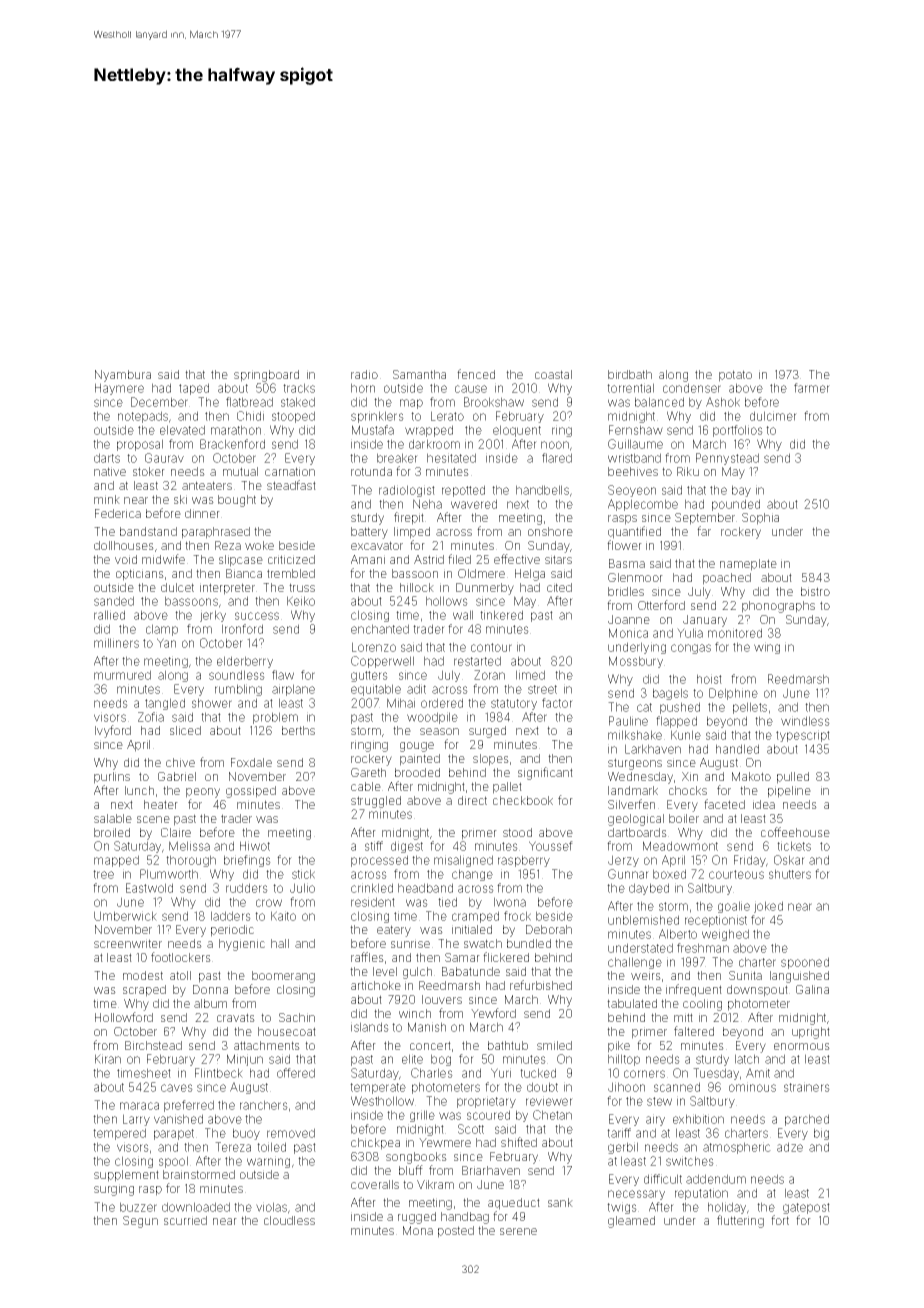 The image size is (924, 1308). I want to click on taped, so click(194, 389).
